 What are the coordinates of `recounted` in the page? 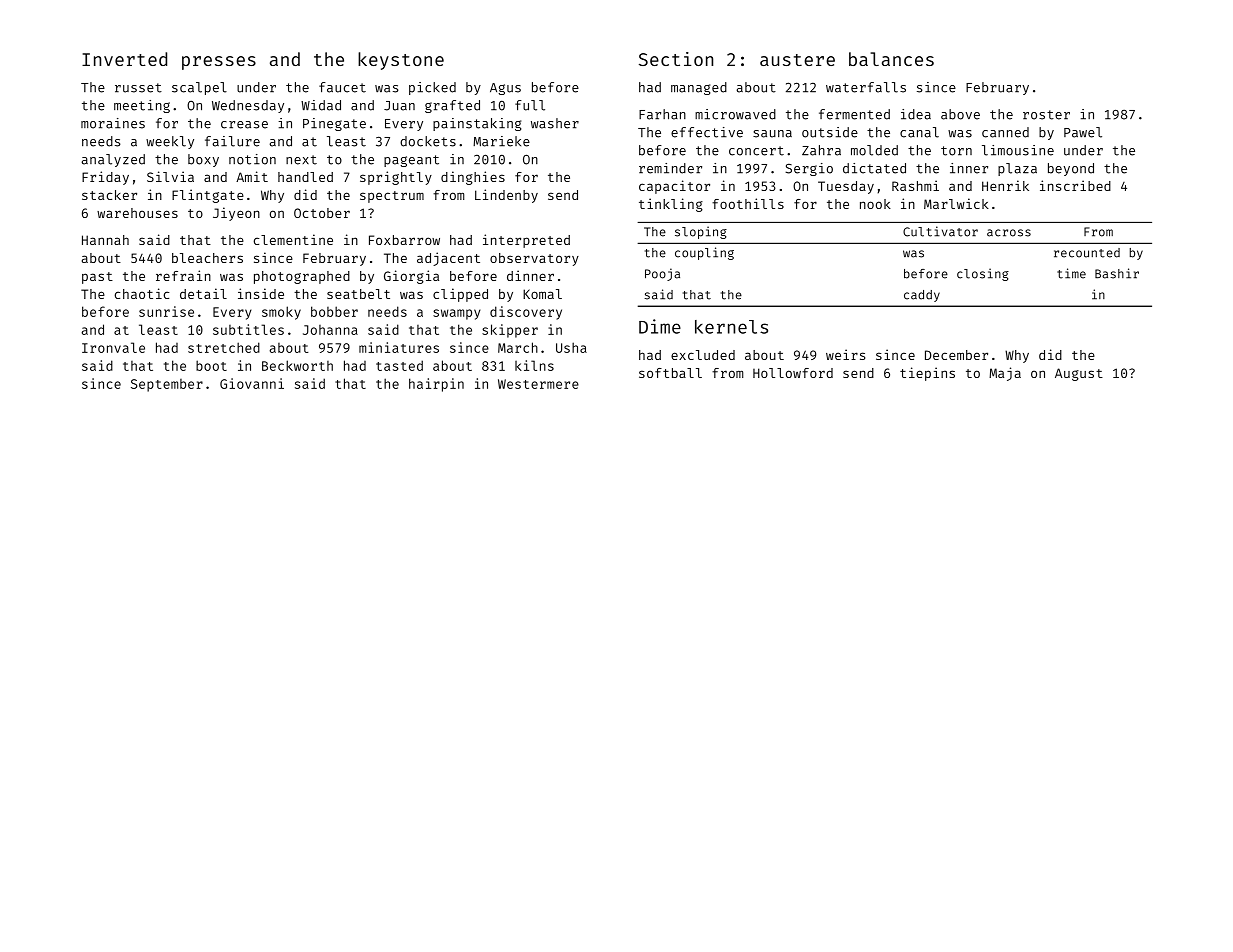 It's located at (1087, 253).
